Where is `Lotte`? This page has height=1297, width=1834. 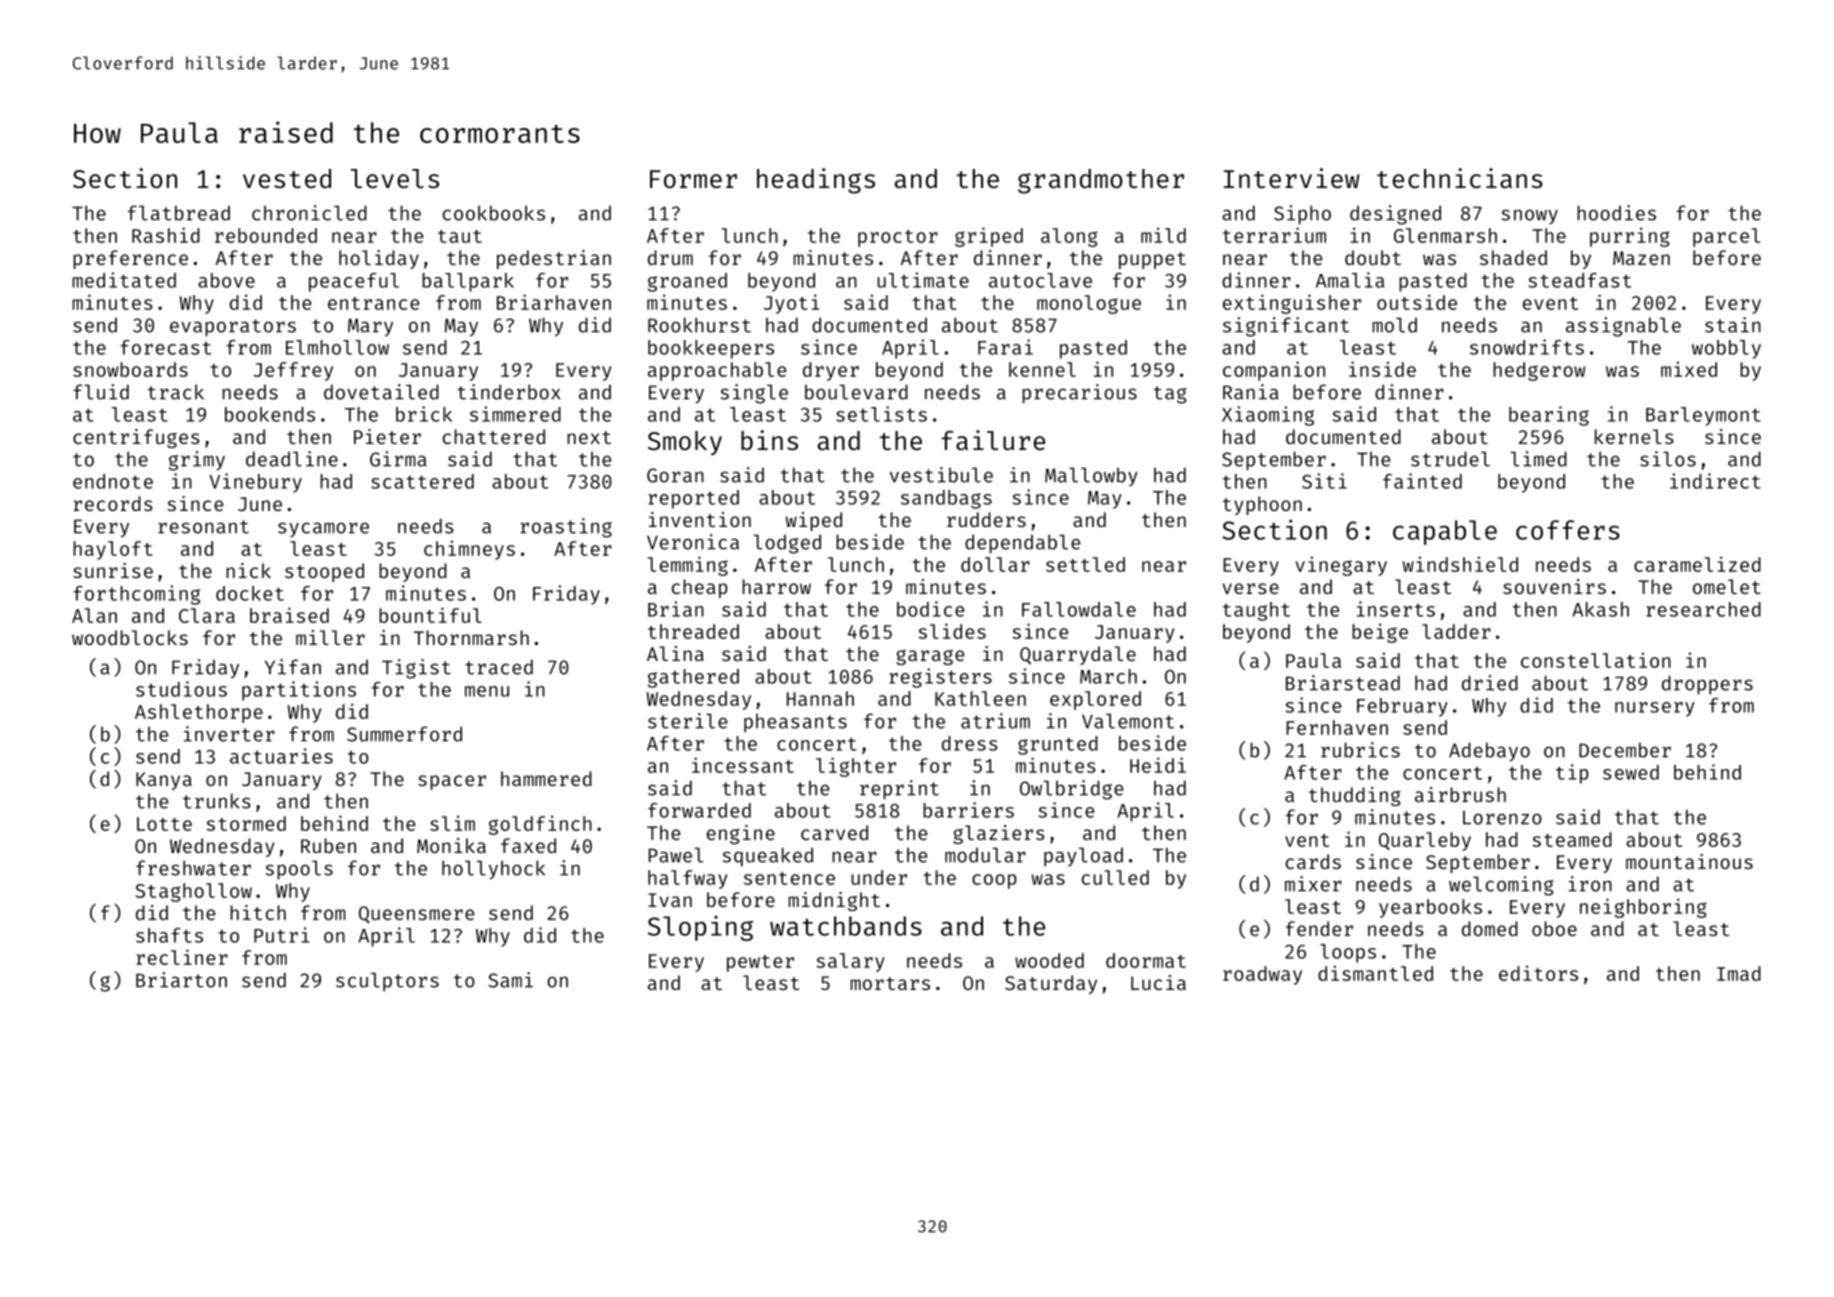 Lotte is located at coordinates (164, 824).
